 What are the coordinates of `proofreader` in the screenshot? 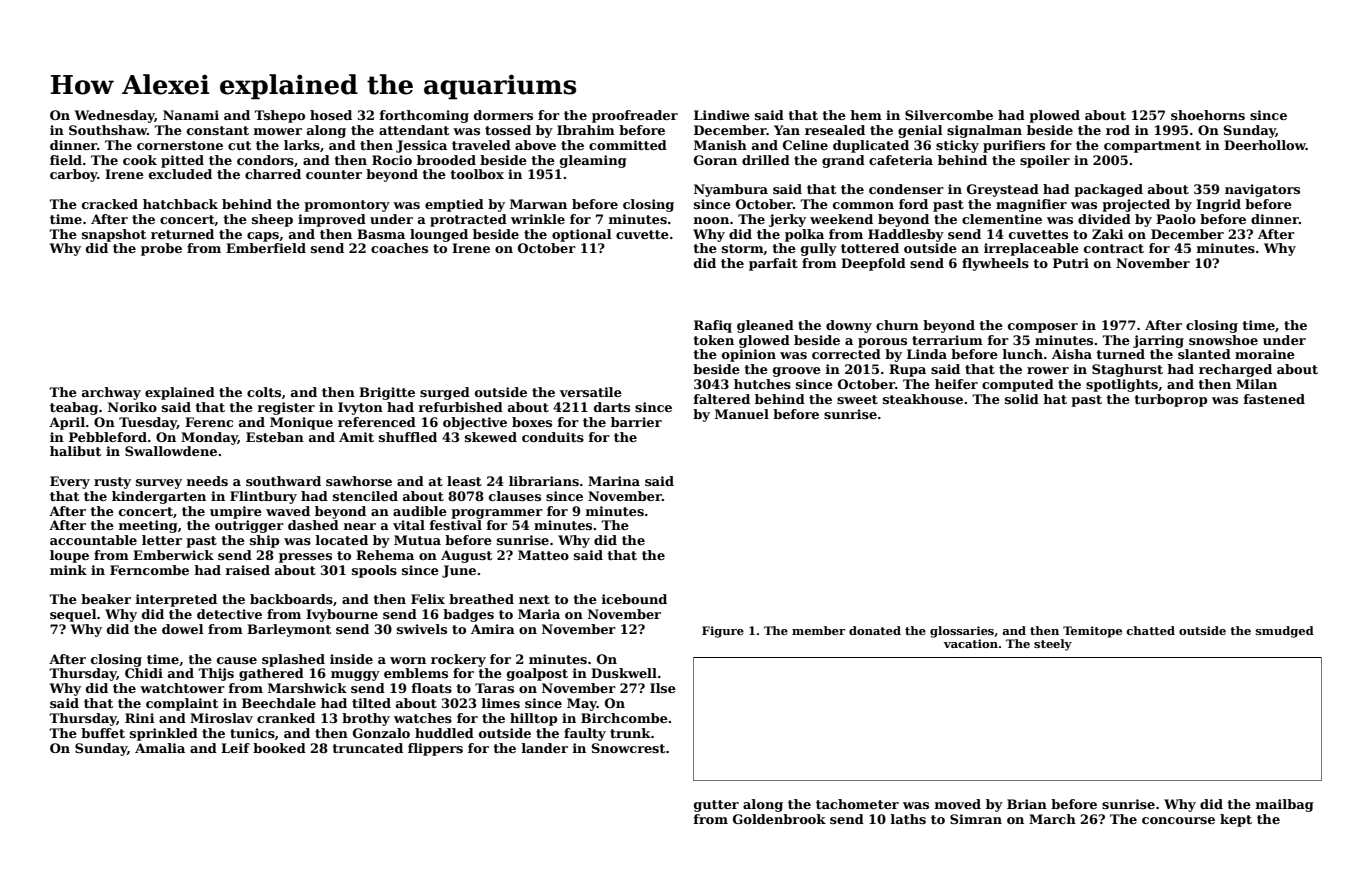 It's located at (635, 116).
